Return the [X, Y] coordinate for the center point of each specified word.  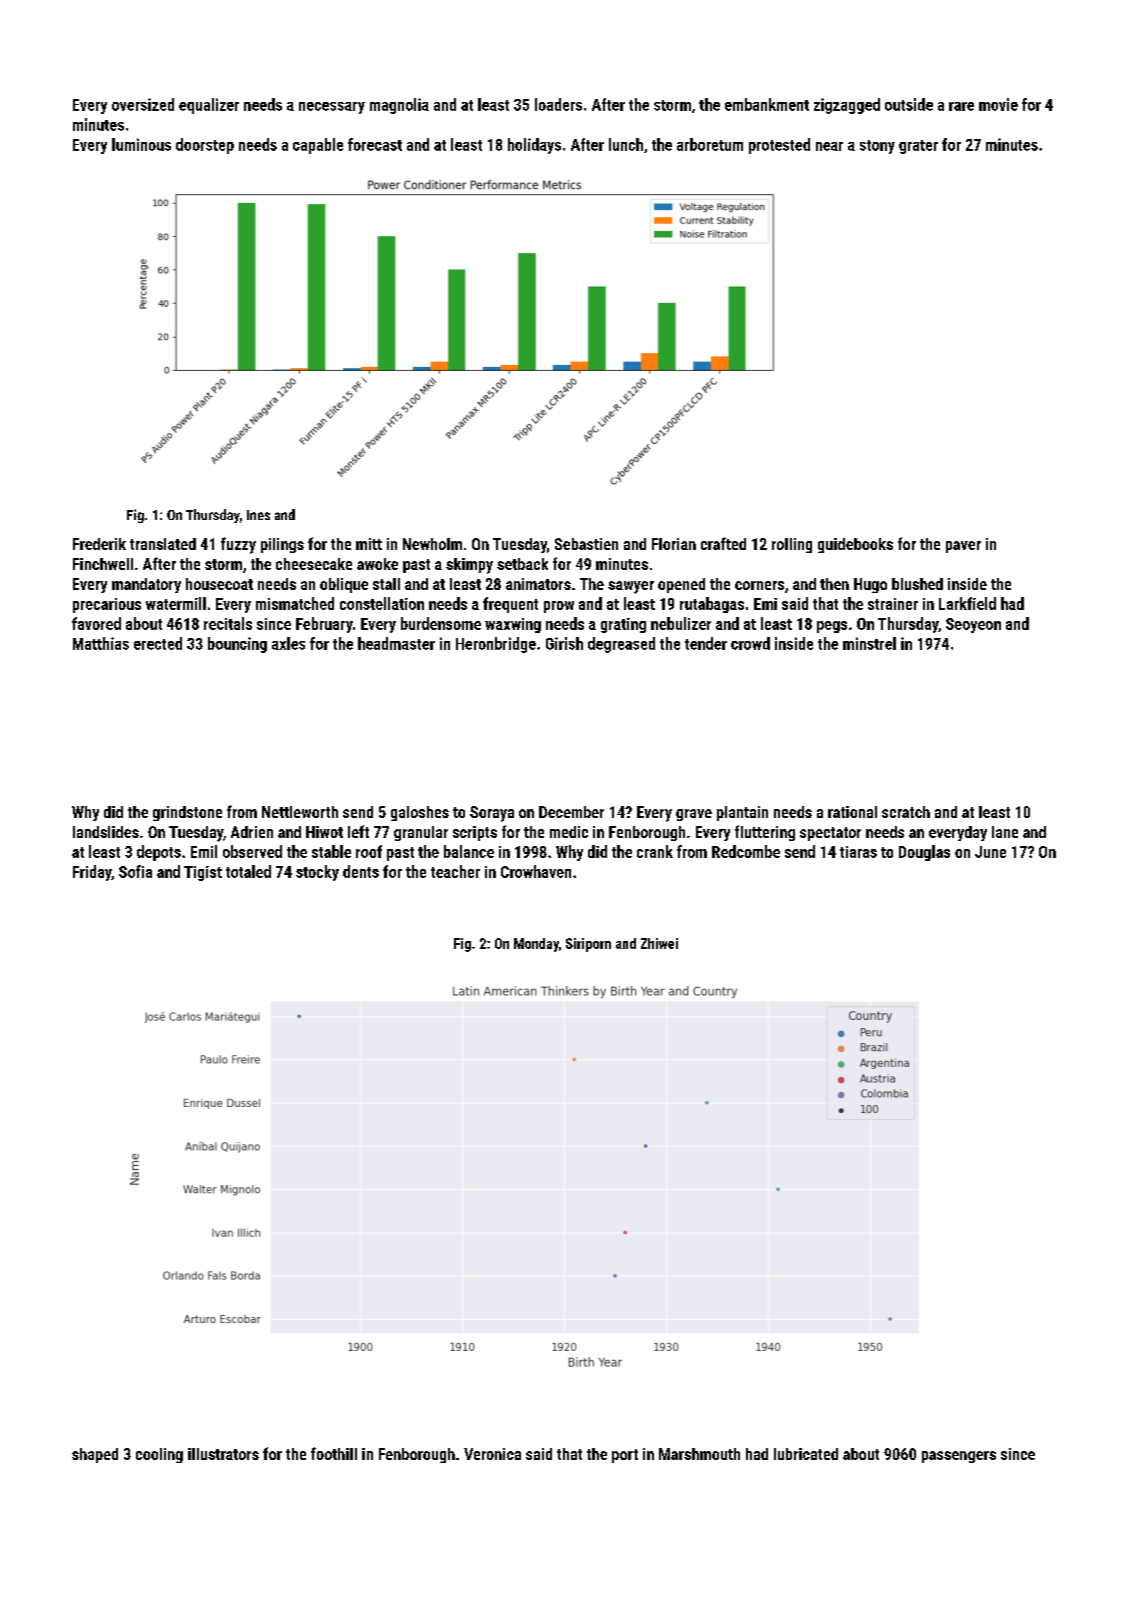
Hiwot [324, 832]
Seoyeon [973, 625]
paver [963, 547]
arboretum [710, 144]
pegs [832, 627]
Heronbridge [496, 645]
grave [694, 815]
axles [288, 643]
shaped [95, 1455]
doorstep [205, 146]
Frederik [99, 544]
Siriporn [588, 945]
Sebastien [586, 544]
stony [877, 147]
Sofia [135, 871]
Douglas [924, 853]
